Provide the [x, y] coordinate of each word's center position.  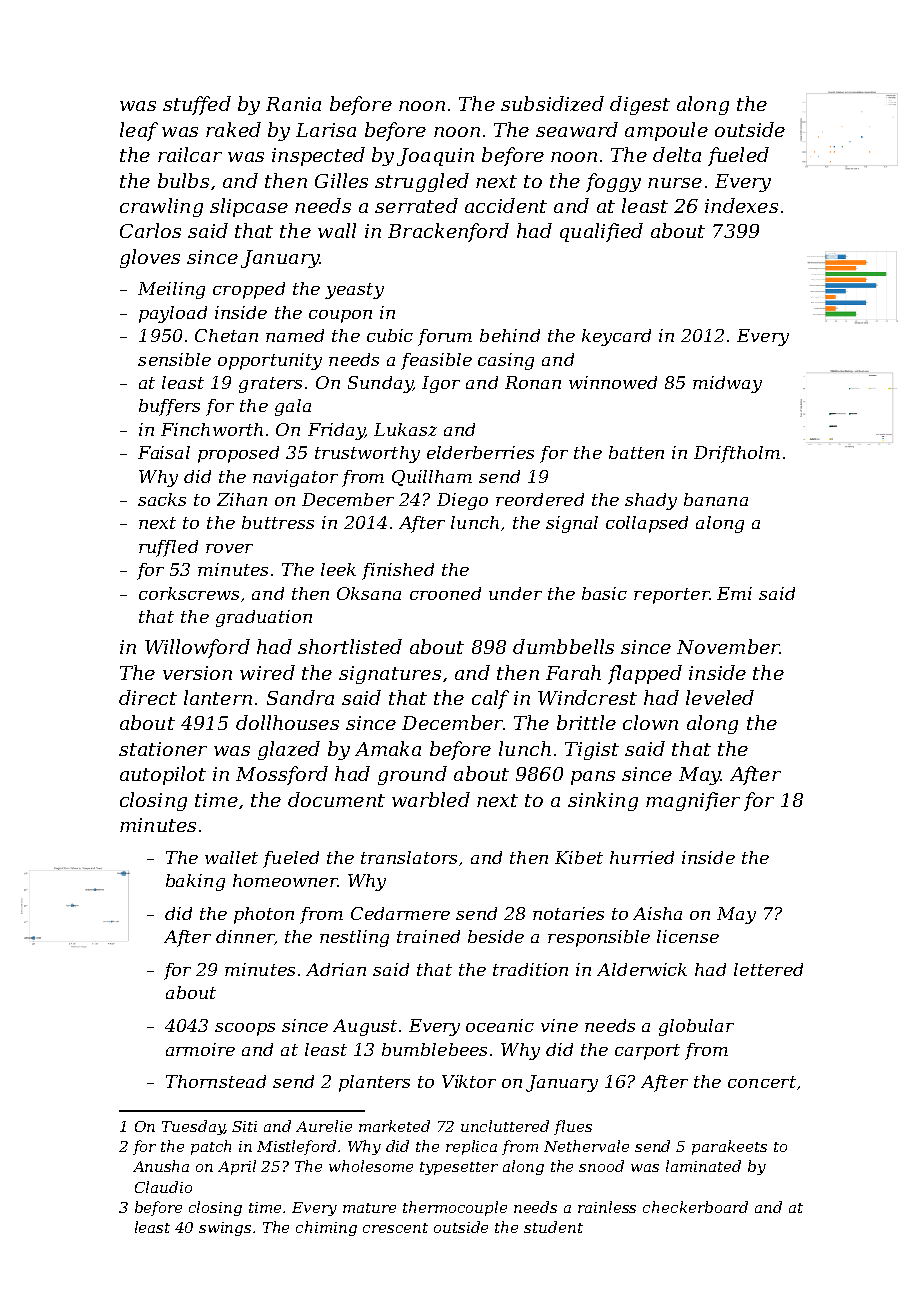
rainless [607, 1207]
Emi [734, 593]
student [553, 1227]
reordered [540, 499]
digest [640, 105]
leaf [139, 131]
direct [148, 697]
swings [225, 1229]
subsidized [552, 103]
